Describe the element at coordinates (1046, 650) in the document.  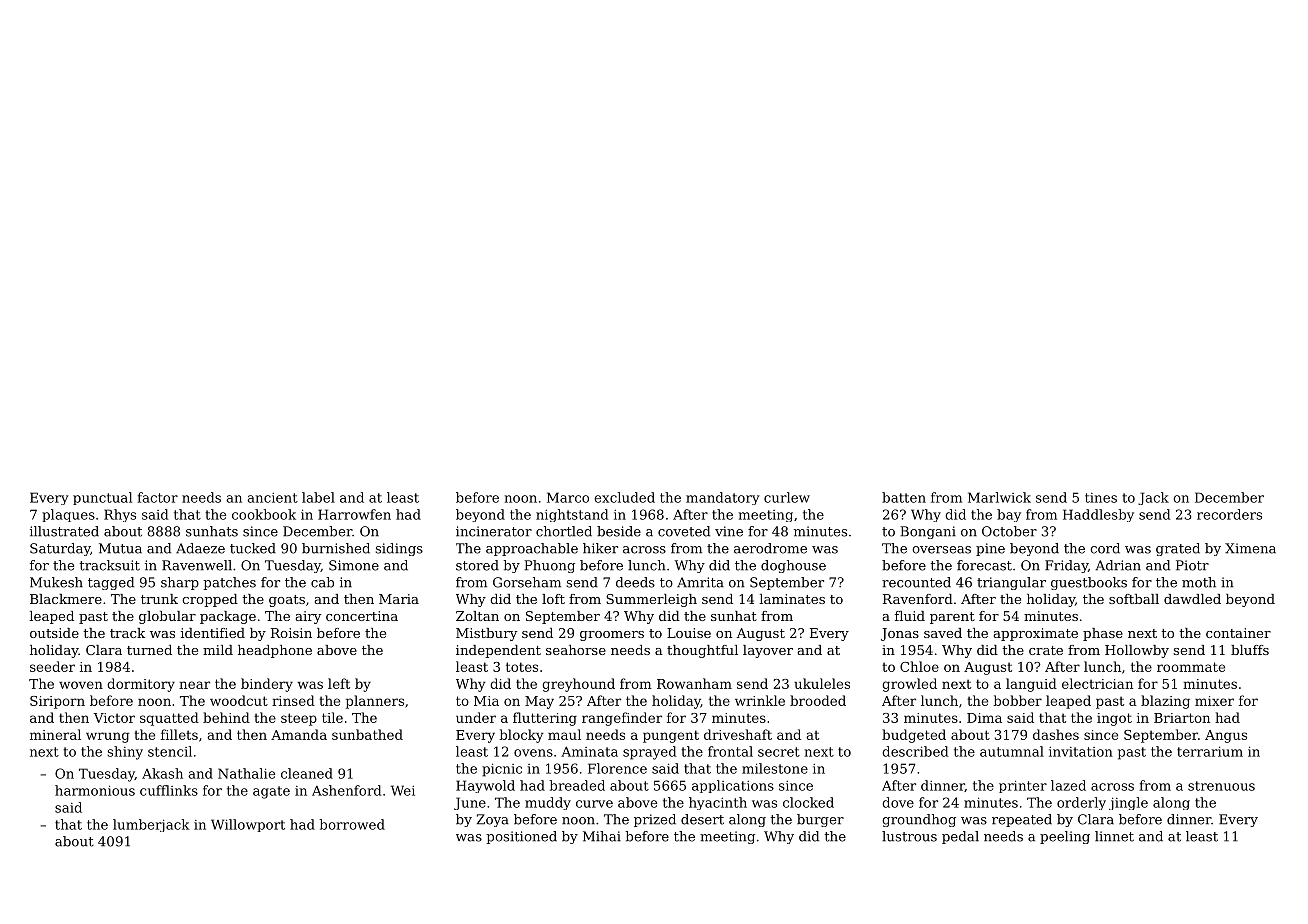
I see `crate` at that location.
